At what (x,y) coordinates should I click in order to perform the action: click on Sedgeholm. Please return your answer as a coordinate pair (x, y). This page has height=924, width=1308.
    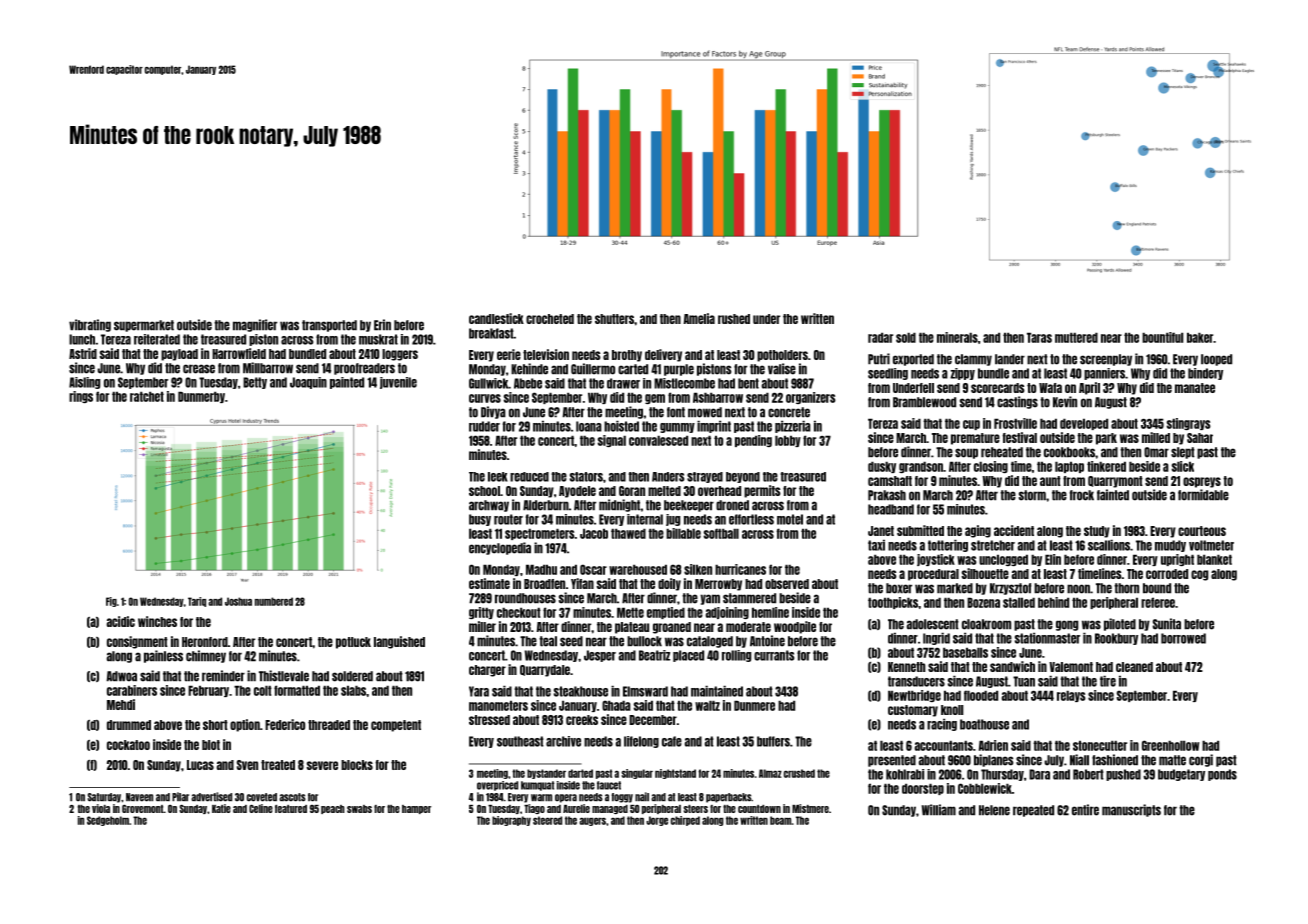
    Looking at the image, I should click on (108, 821).
